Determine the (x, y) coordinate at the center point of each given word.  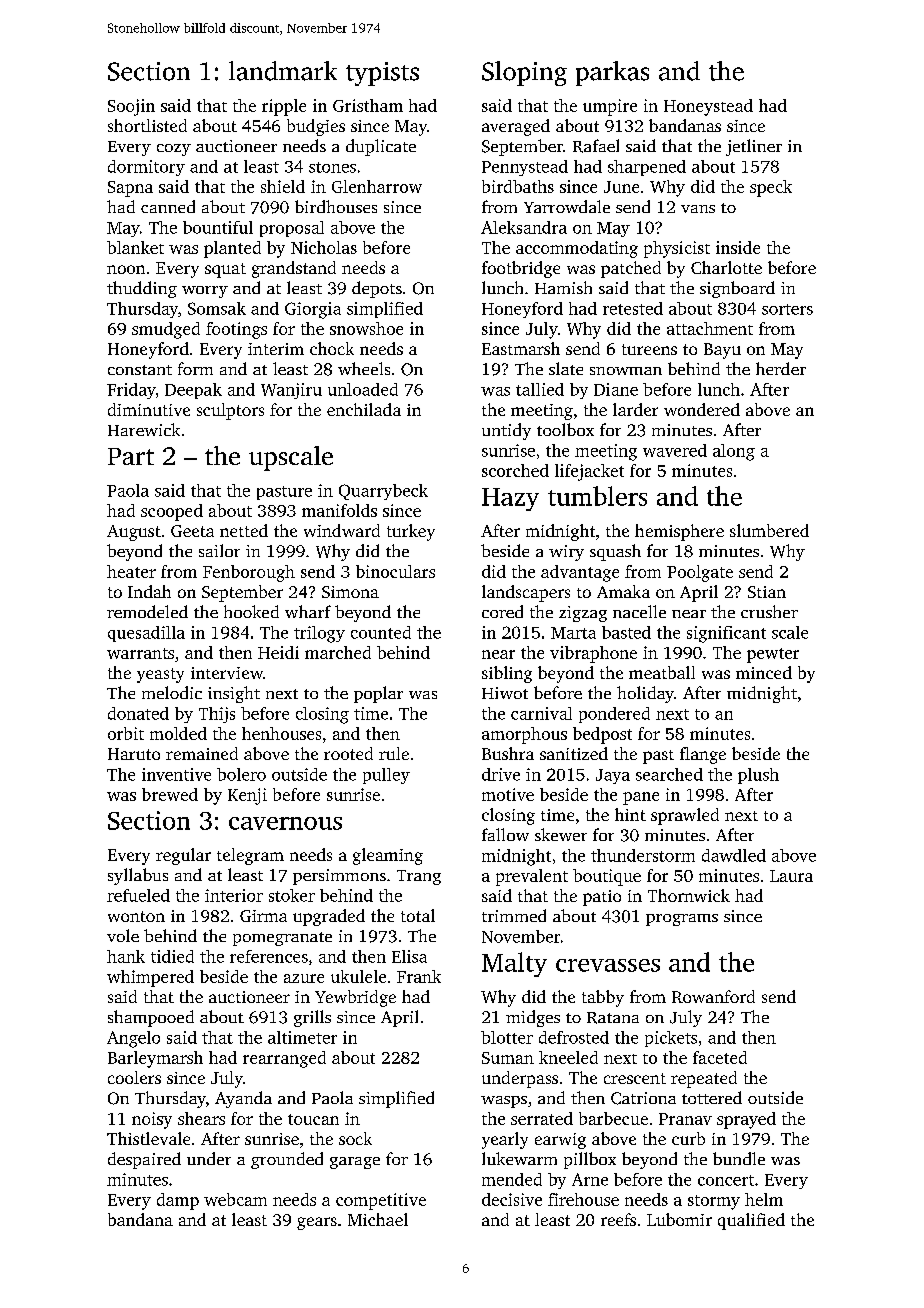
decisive (512, 1199)
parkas (612, 73)
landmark (283, 71)
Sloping (524, 73)
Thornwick (689, 895)
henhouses (281, 733)
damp (178, 1201)
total (418, 915)
